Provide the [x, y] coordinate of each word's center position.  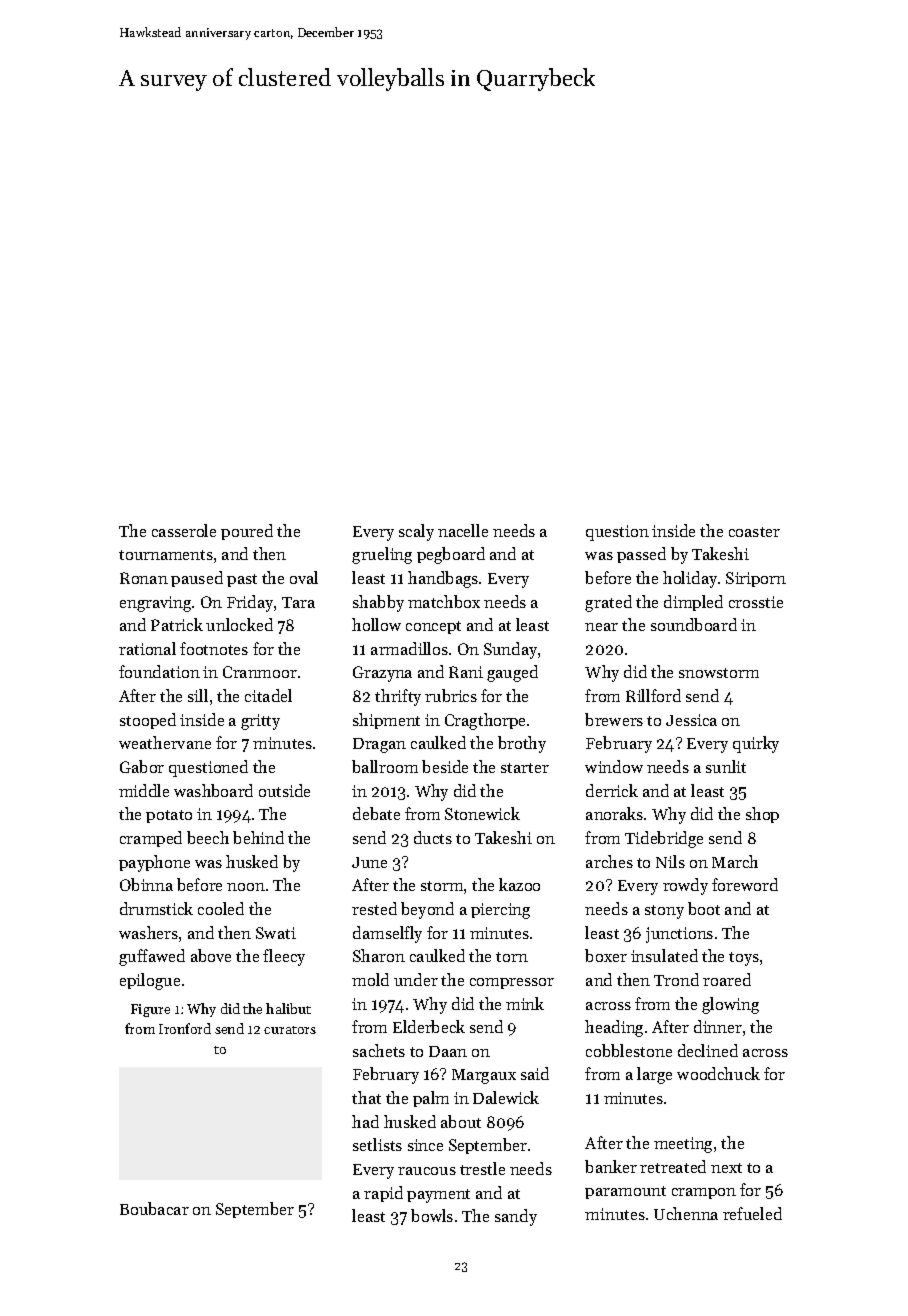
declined [708, 1050]
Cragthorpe [485, 721]
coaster [754, 532]
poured [247, 532]
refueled [752, 1213]
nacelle [463, 530]
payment [438, 1196]
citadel [268, 695]
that [366, 1097]
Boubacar [154, 1208]
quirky [756, 744]
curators [290, 1030]
